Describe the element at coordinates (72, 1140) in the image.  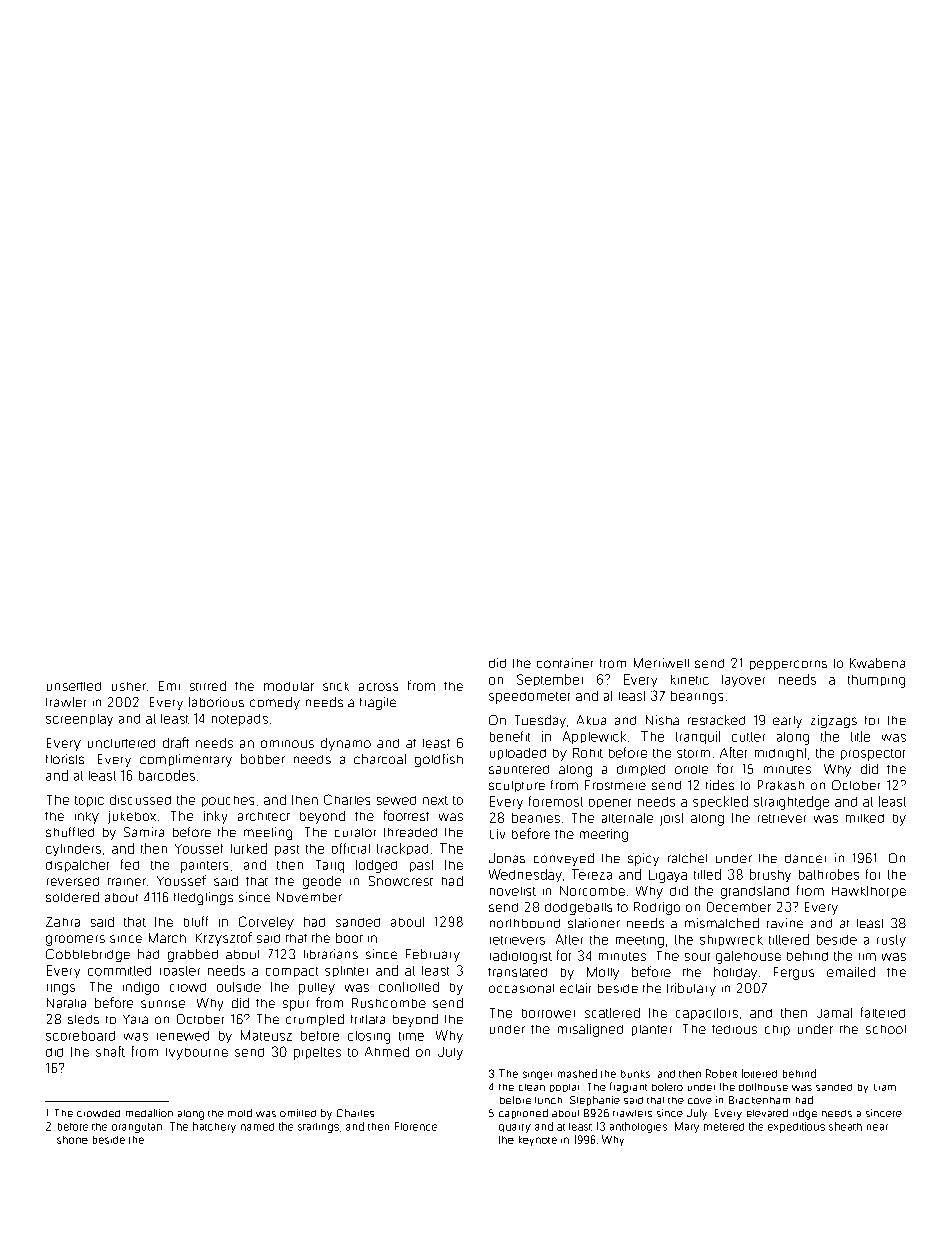
I see `shone` at that location.
